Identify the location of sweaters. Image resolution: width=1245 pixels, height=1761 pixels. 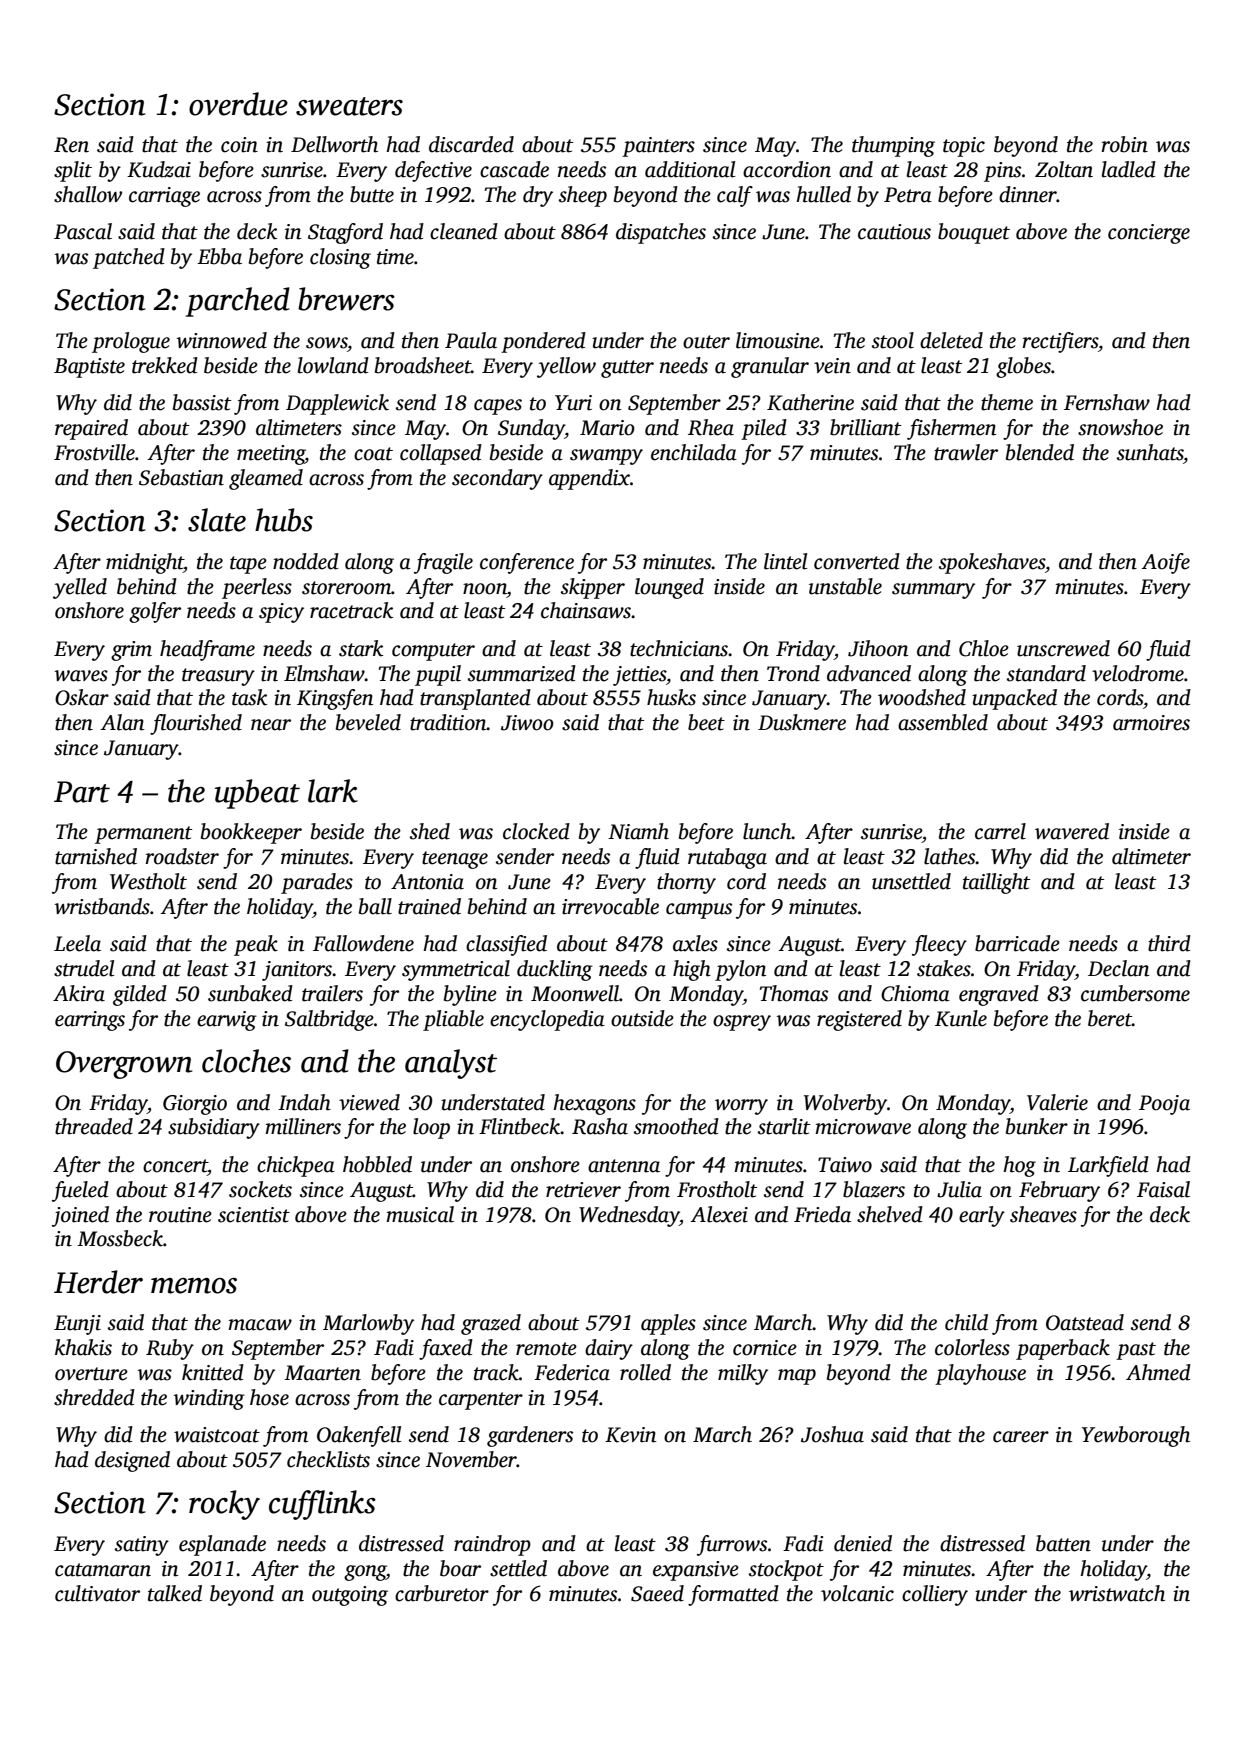
(349, 106).
